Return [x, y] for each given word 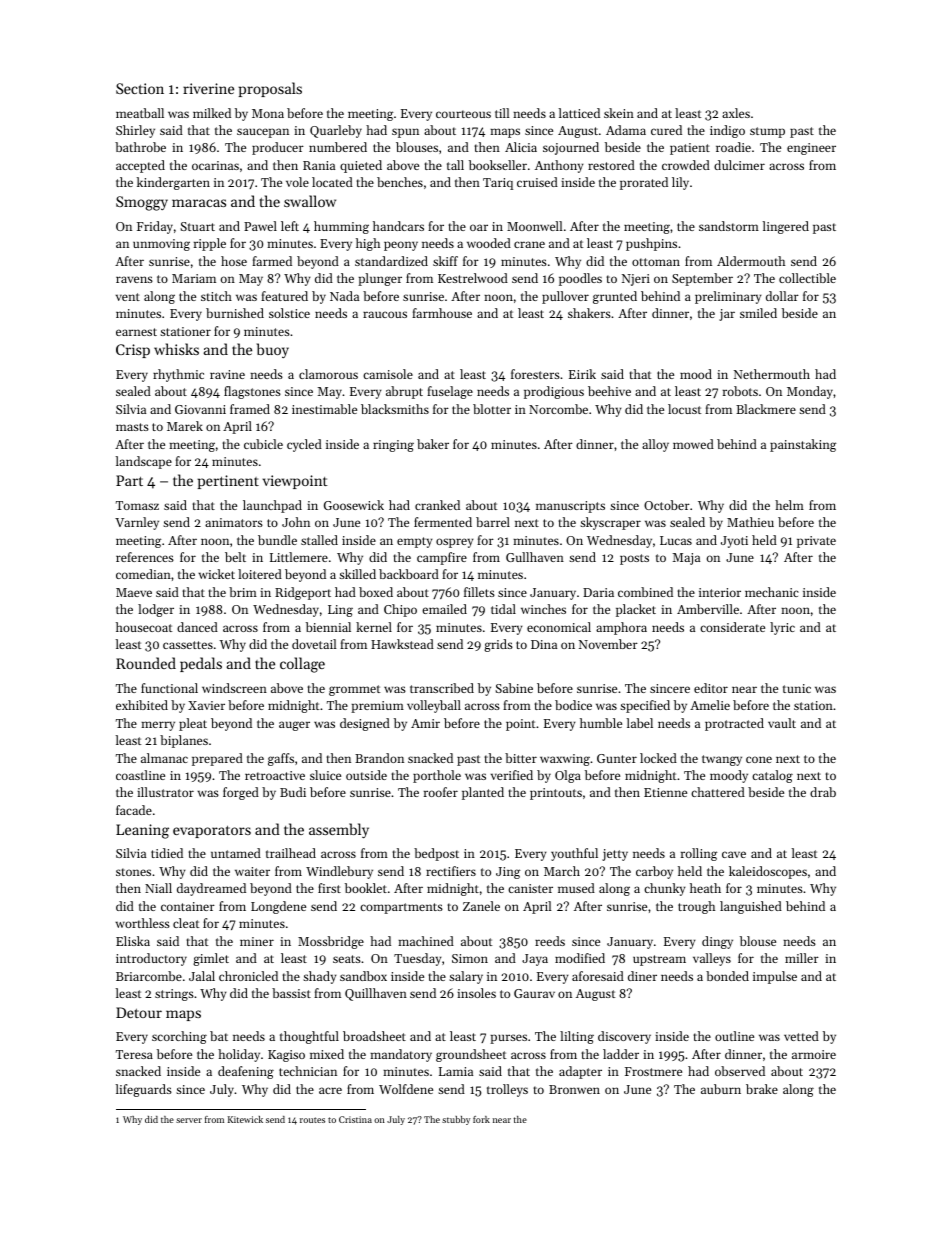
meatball [140, 113]
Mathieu [750, 522]
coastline [140, 775]
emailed [444, 609]
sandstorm [729, 226]
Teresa [134, 1054]
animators [234, 522]
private [816, 542]
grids [498, 645]
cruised [537, 182]
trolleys [507, 1090]
